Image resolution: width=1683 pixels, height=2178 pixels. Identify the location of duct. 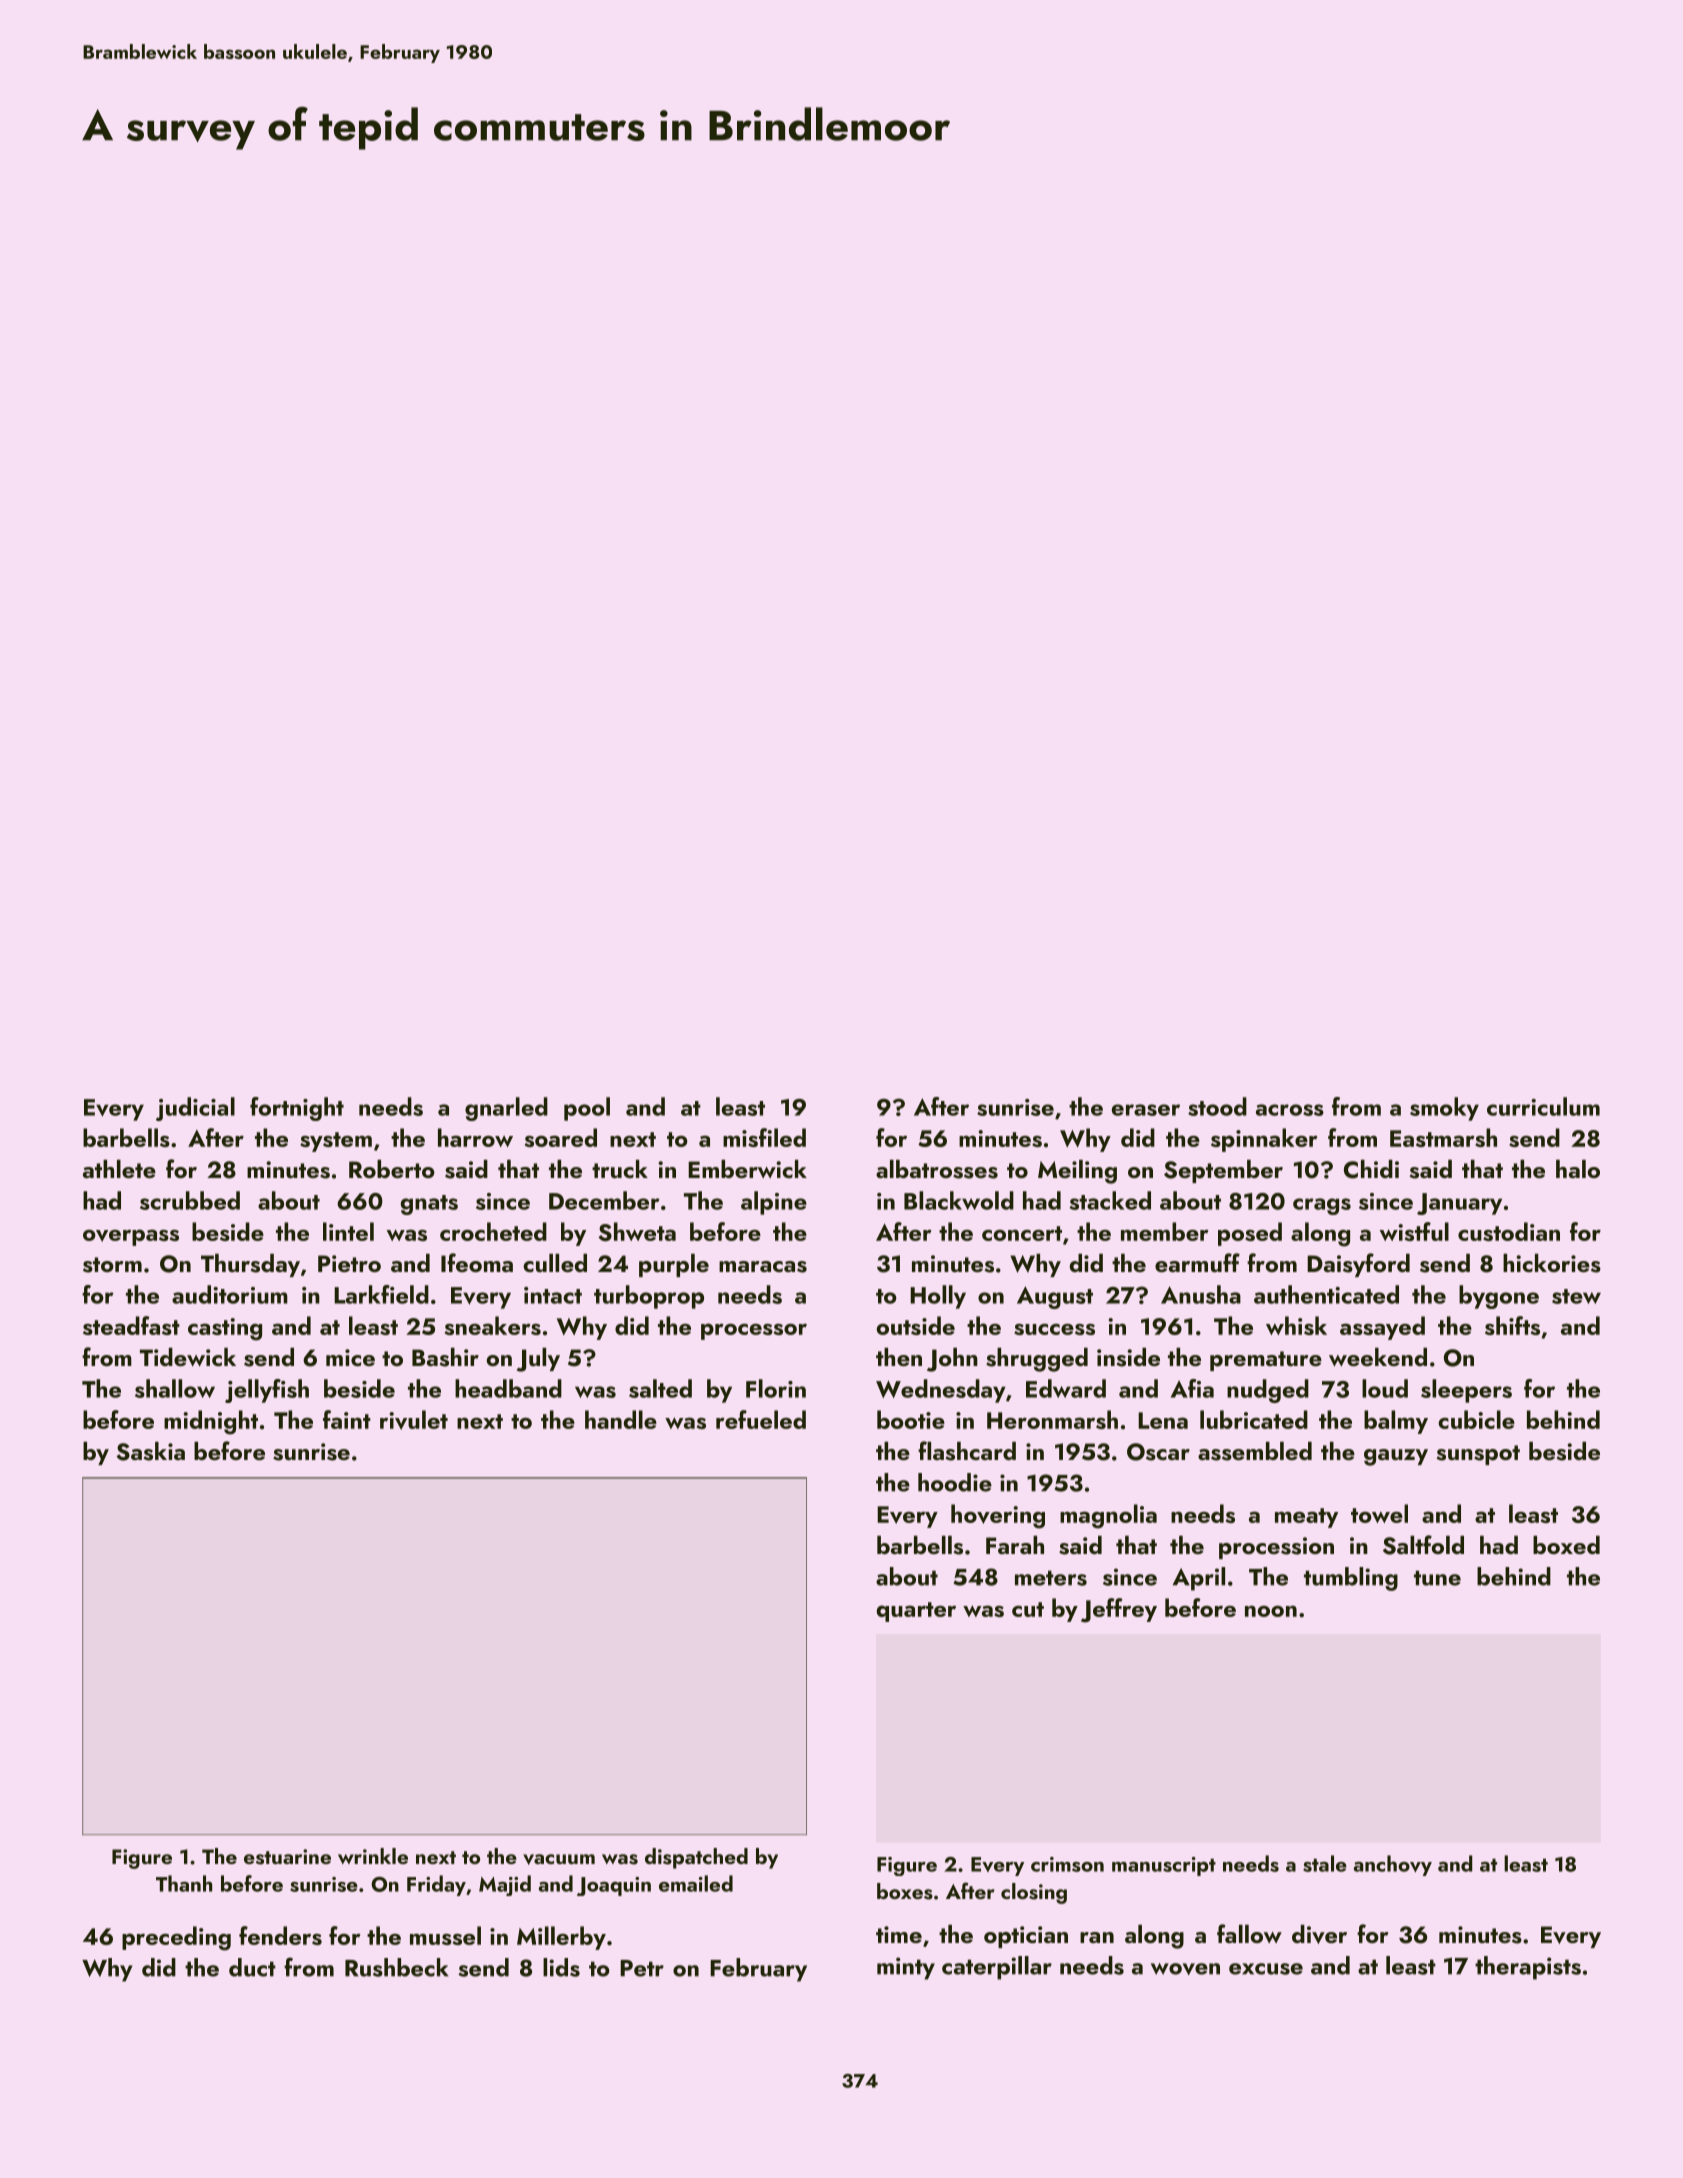
(252, 1967).
